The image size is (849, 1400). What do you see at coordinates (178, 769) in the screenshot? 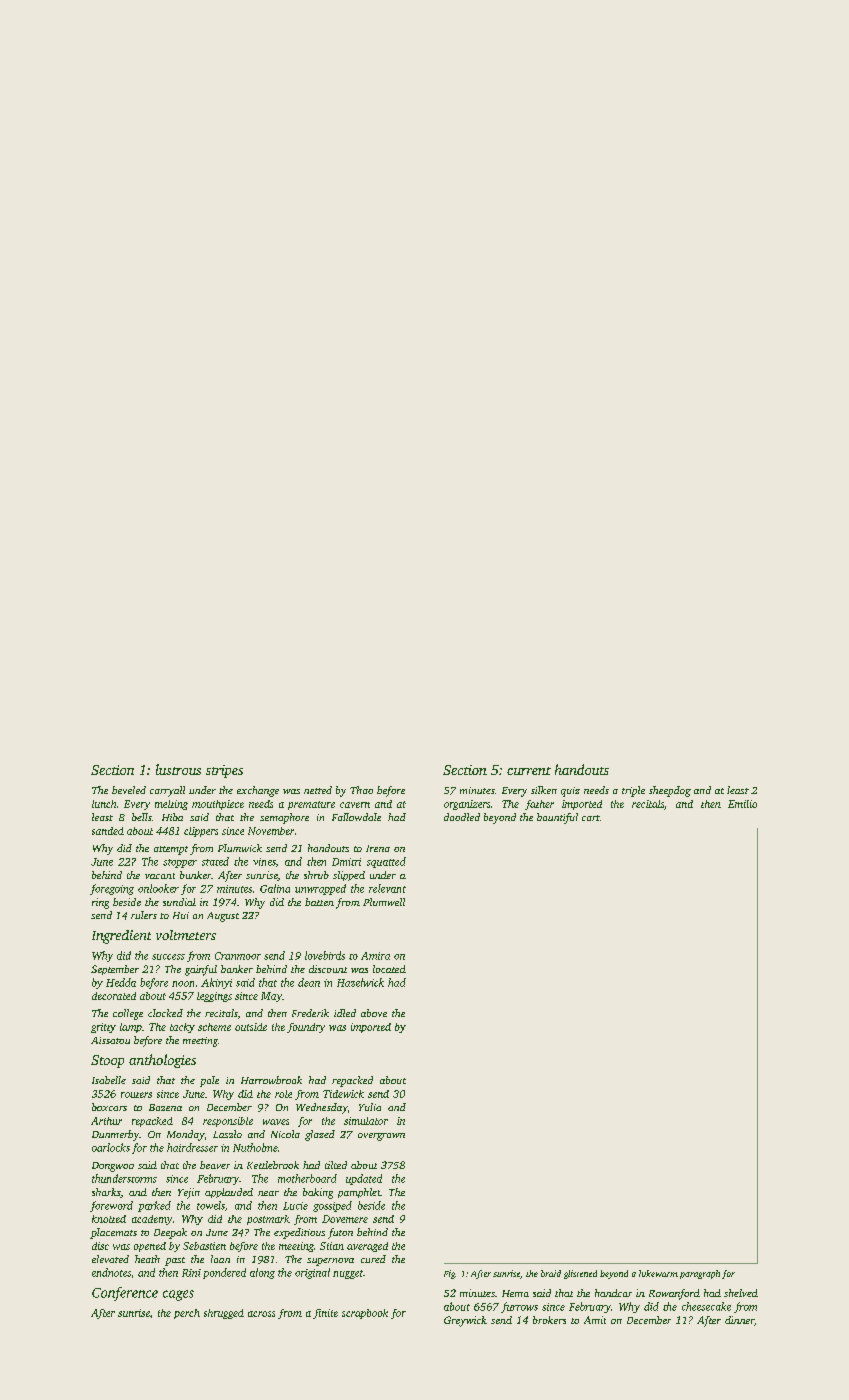
I see `lustrous` at bounding box center [178, 769].
